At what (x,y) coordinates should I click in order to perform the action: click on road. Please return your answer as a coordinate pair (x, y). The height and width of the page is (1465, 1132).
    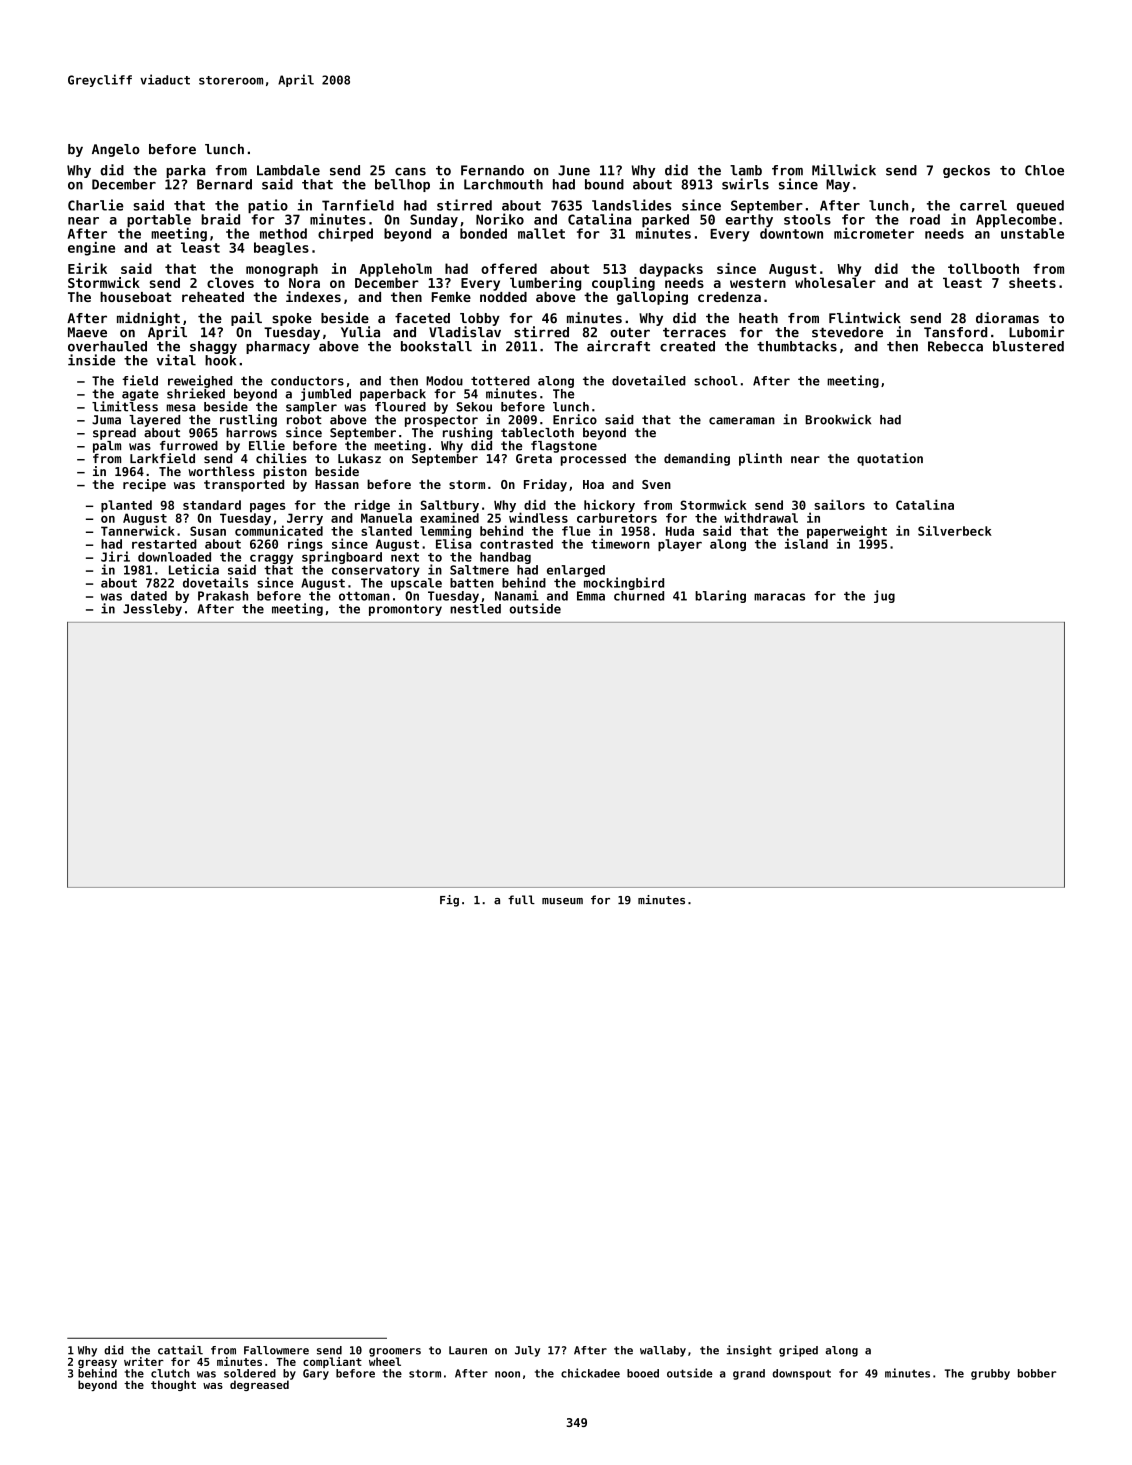
    Looking at the image, I should click on (925, 219).
